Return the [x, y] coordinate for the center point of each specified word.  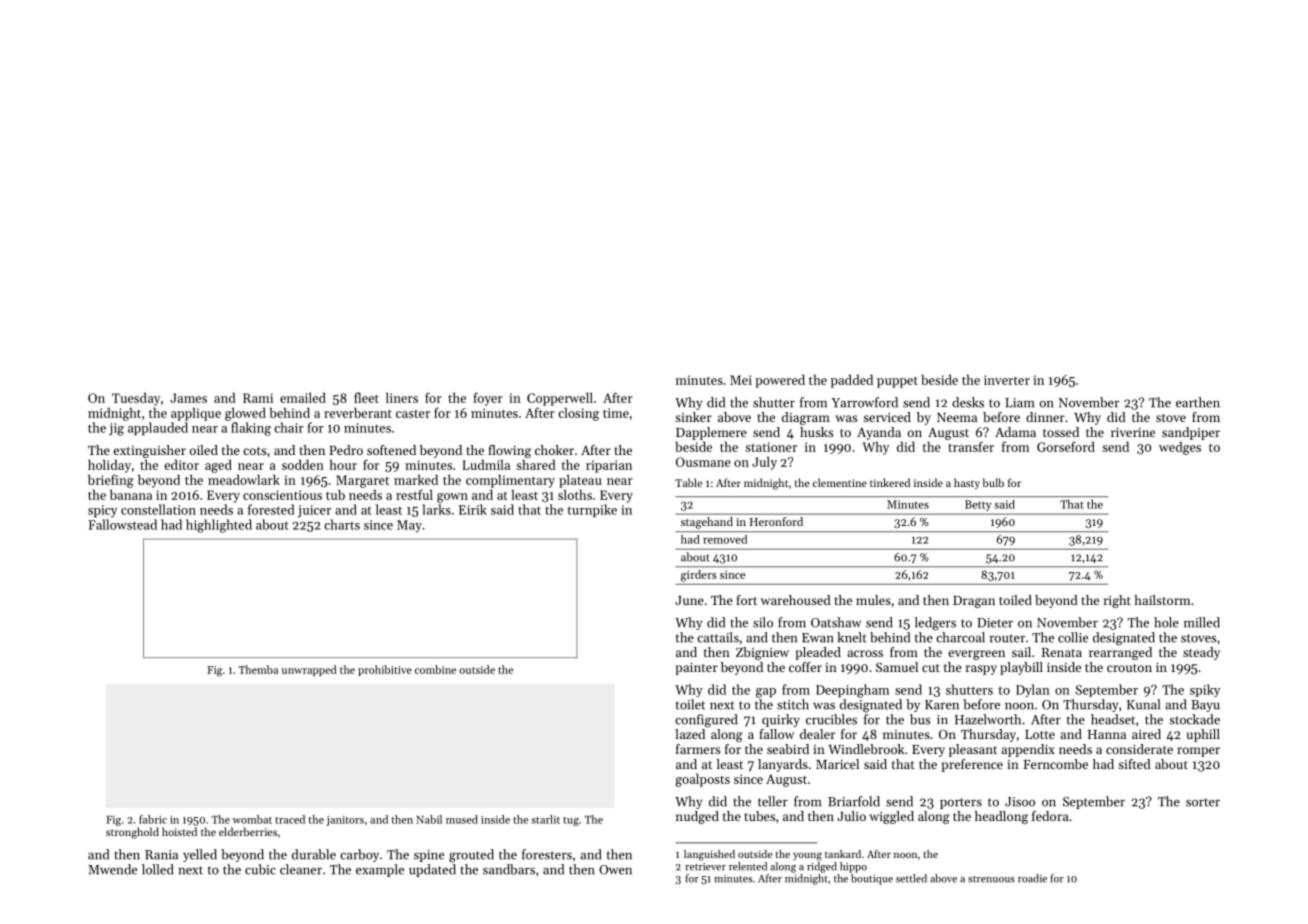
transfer [971, 446]
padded [852, 381]
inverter [1007, 380]
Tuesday [136, 399]
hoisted [179, 831]
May [409, 526]
